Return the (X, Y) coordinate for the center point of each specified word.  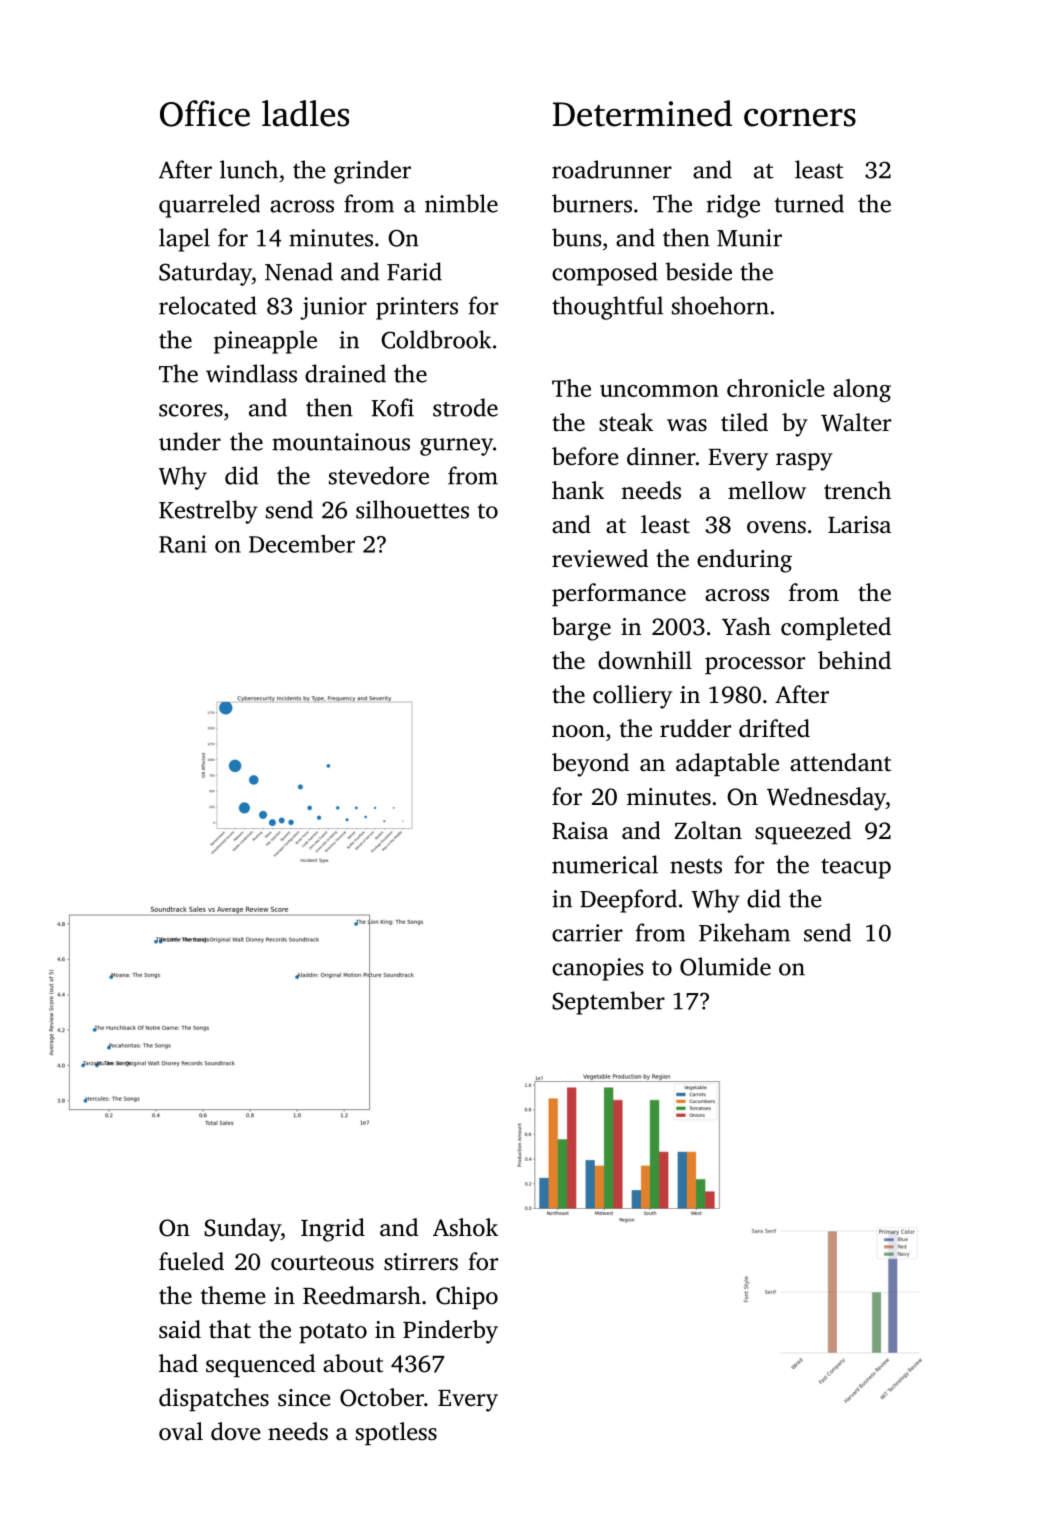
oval (181, 1431)
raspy (804, 462)
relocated (208, 305)
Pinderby (450, 1332)
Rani (183, 544)
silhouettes (412, 509)
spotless (396, 1434)
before (585, 456)
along (862, 390)
